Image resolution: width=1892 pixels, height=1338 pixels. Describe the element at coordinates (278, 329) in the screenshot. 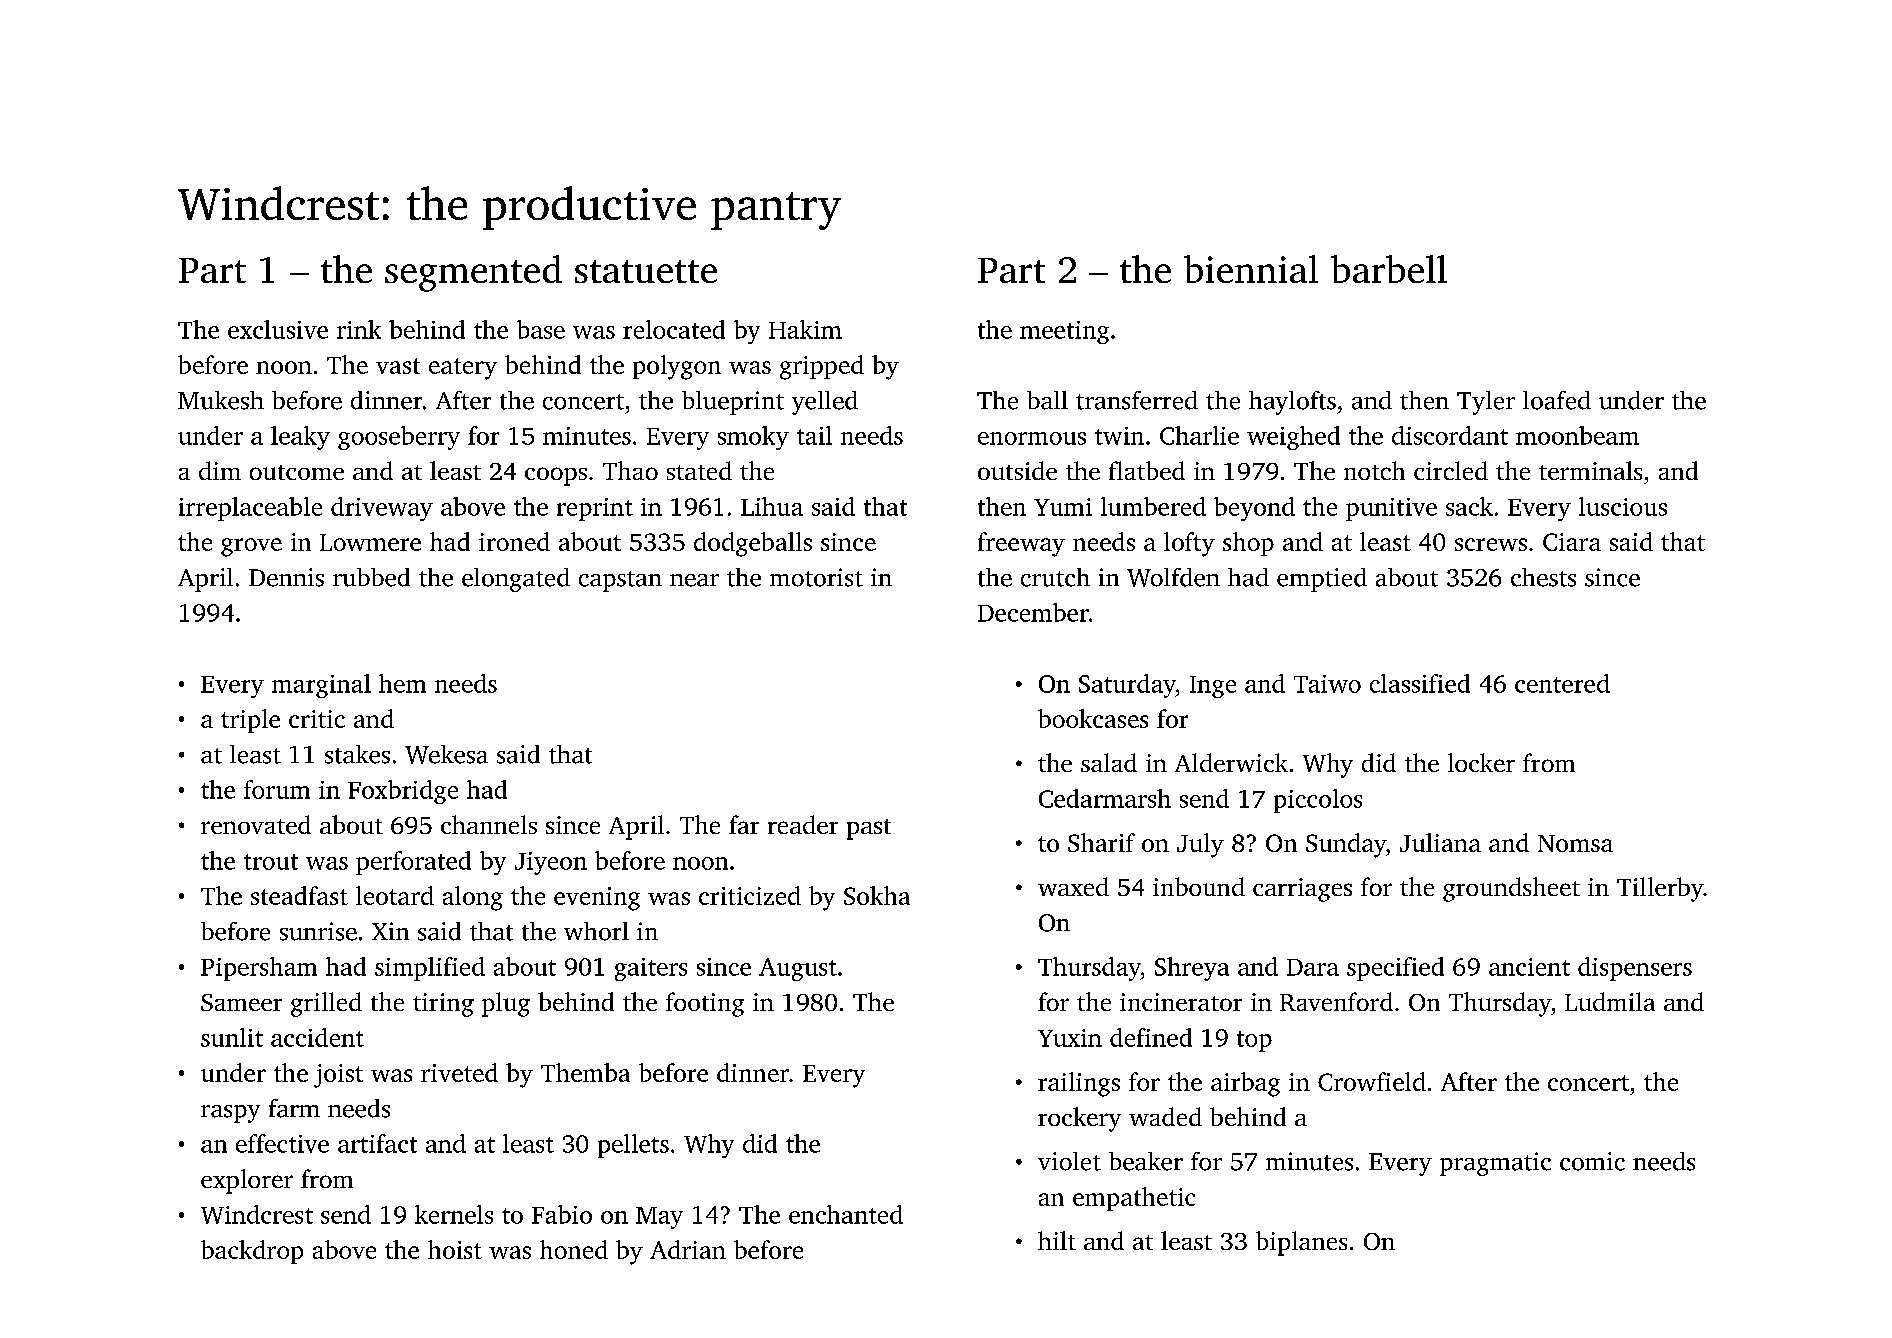

I see `exclusive` at that location.
